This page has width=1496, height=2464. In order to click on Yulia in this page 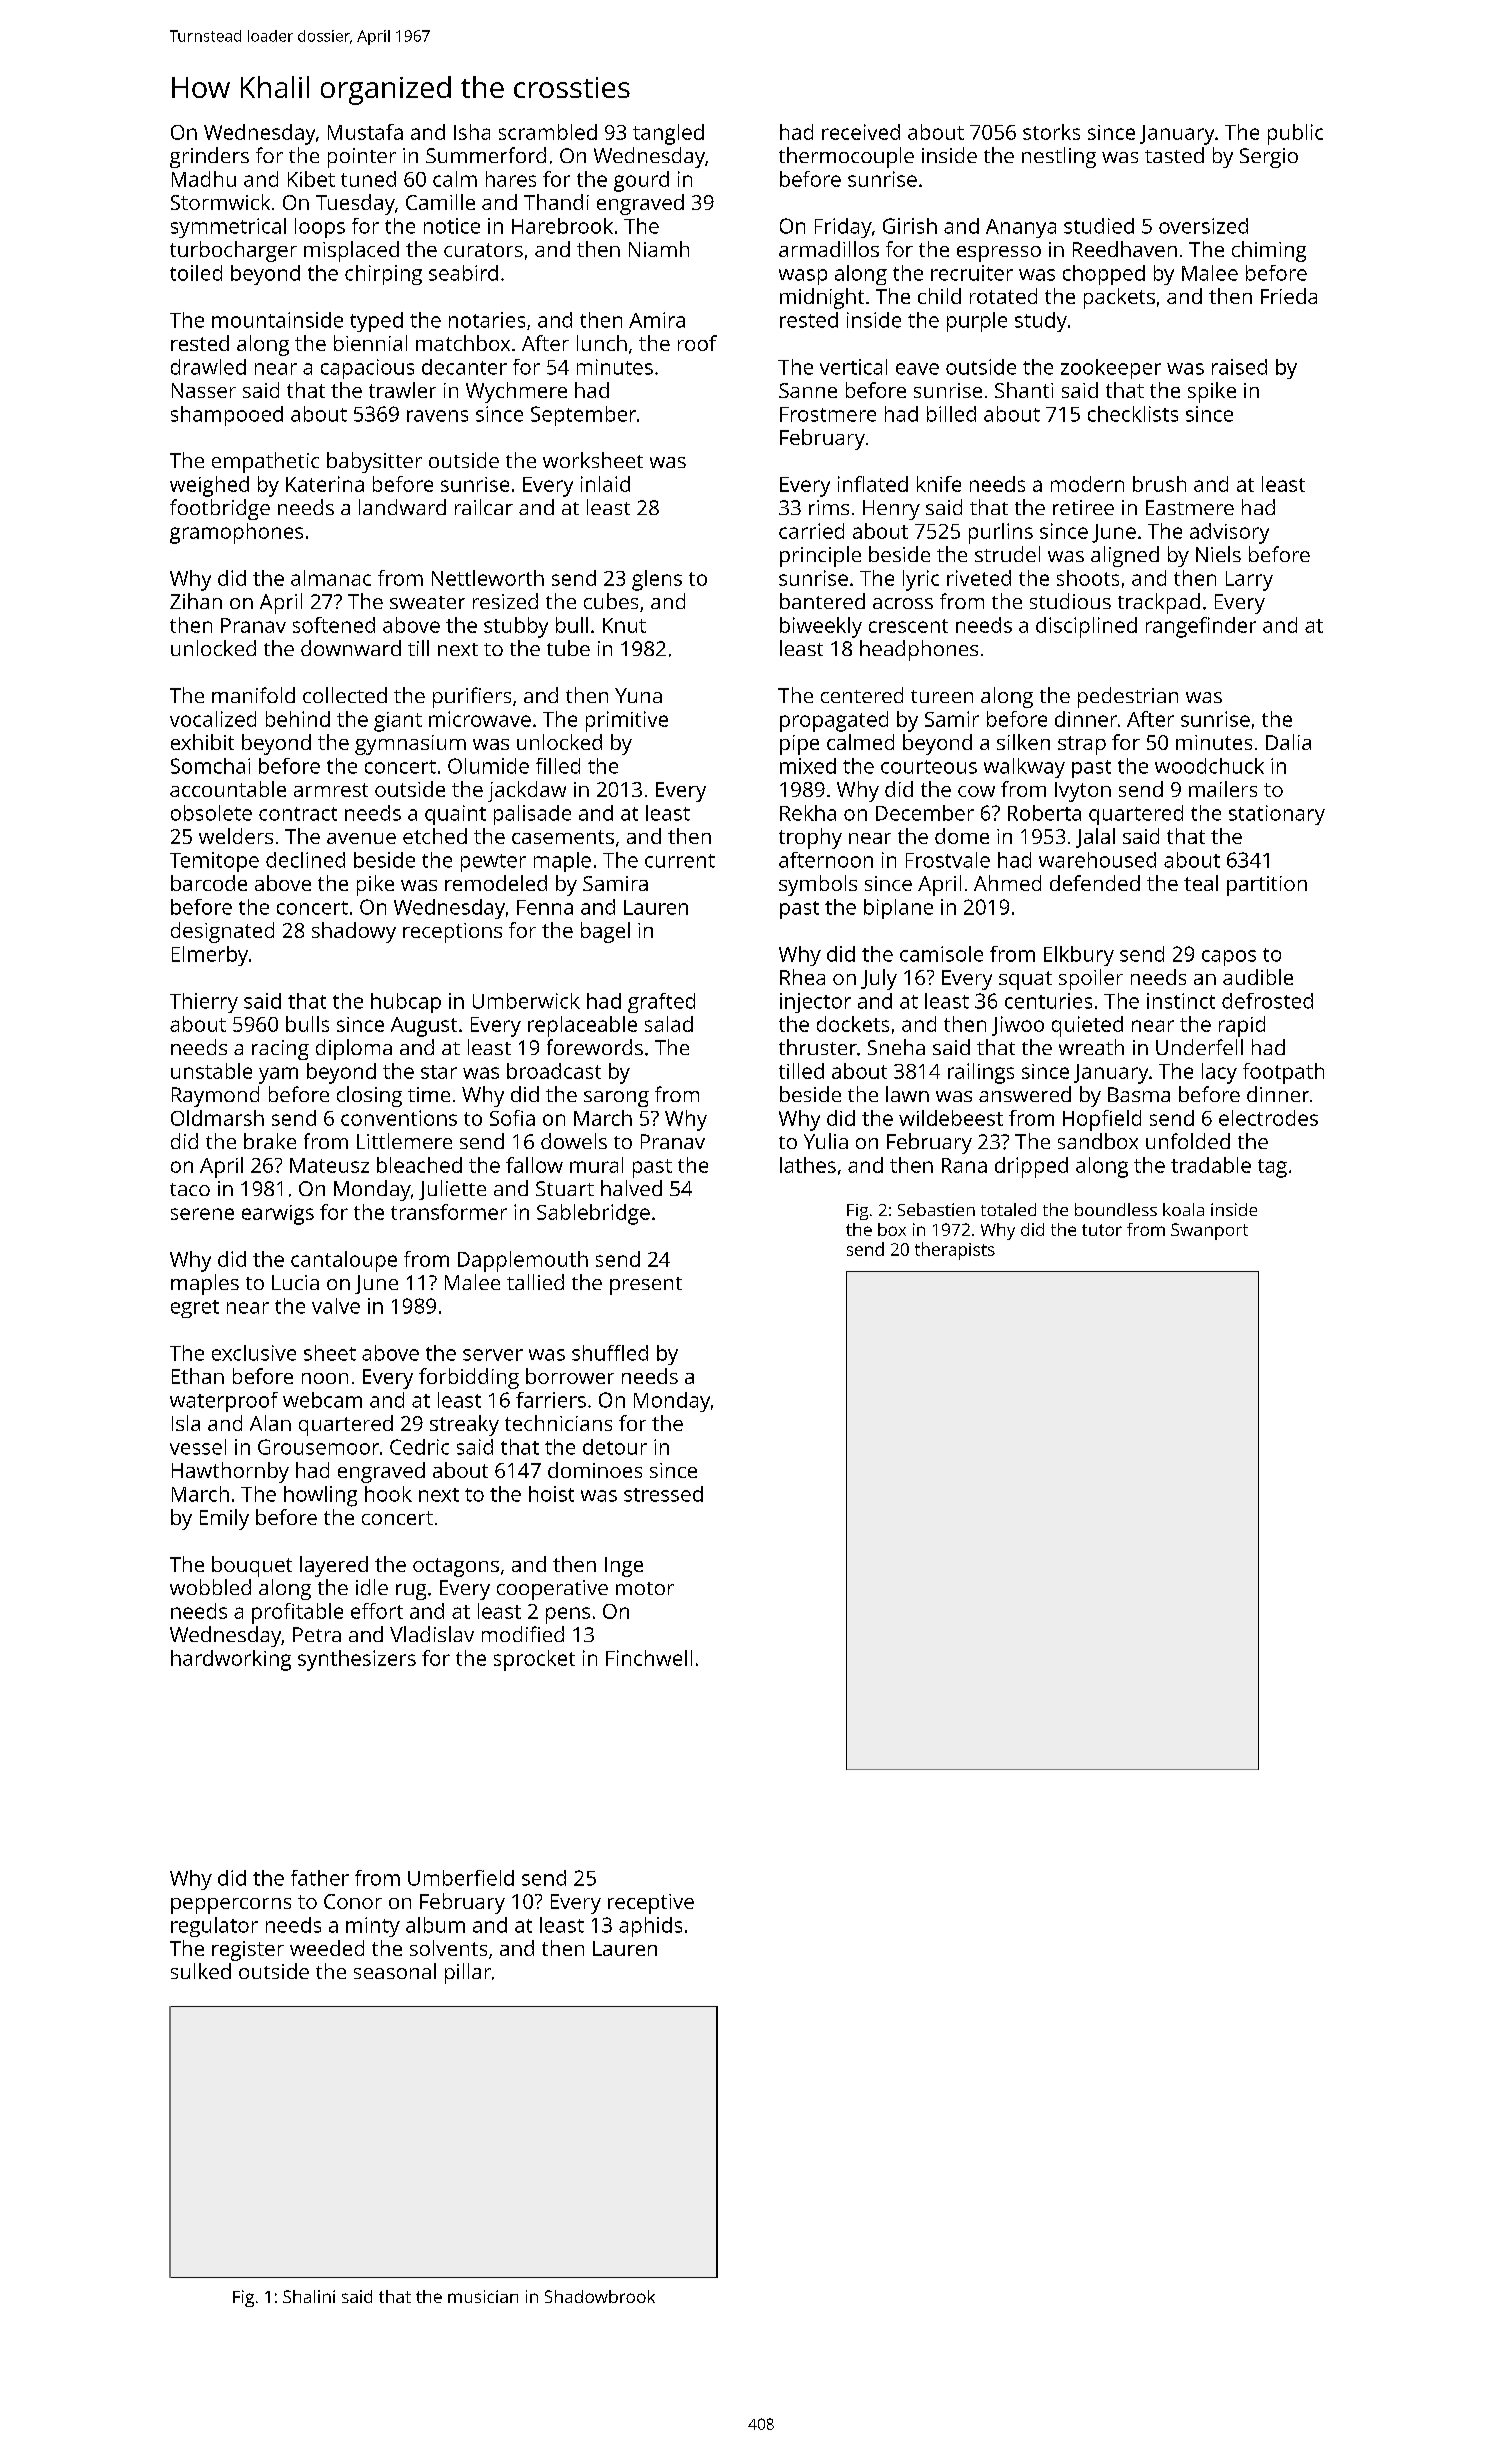, I will do `click(826, 1141)`.
